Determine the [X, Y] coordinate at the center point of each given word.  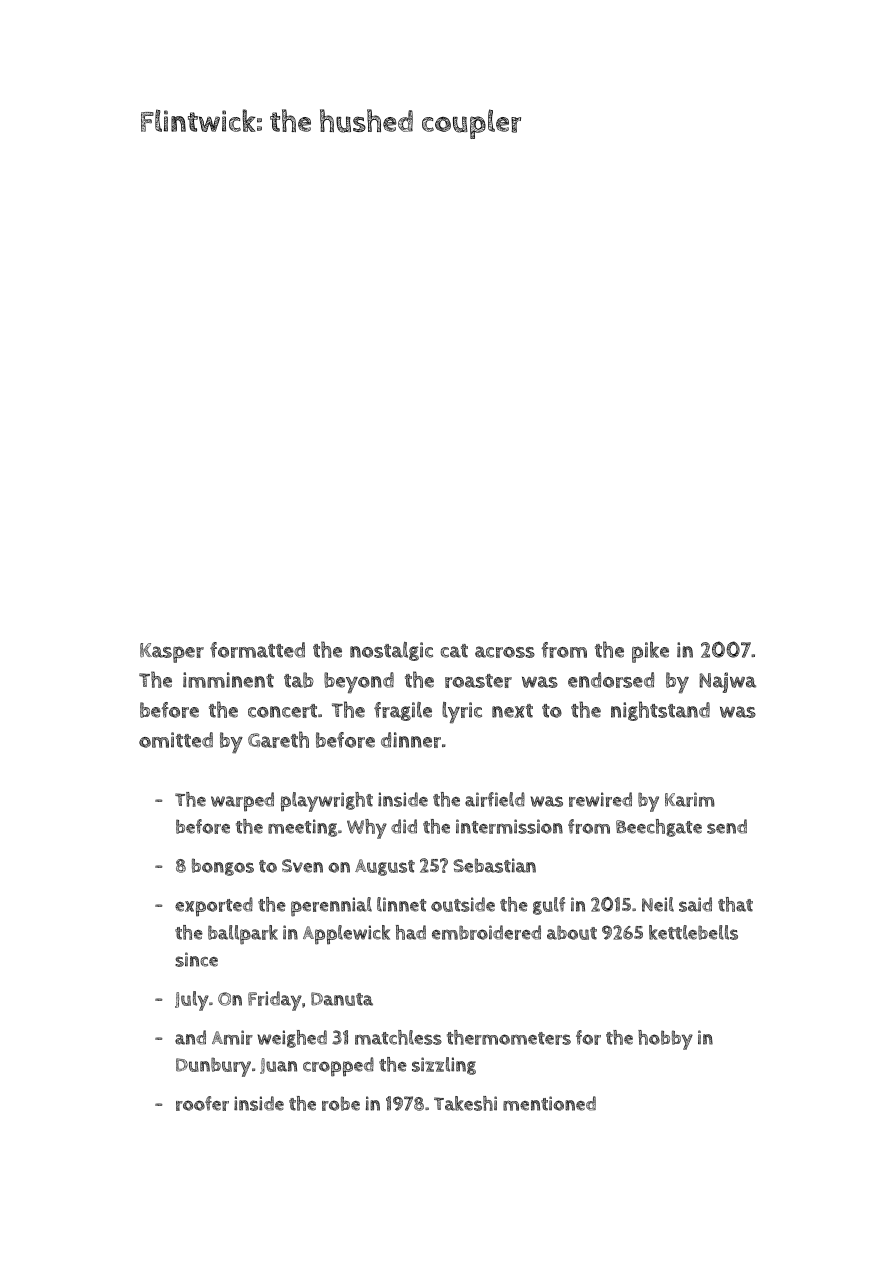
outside [463, 904]
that [735, 904]
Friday [275, 1001]
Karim [690, 799]
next [512, 711]
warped [242, 801]
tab [299, 680]
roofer [202, 1103]
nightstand [660, 711]
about [572, 932]
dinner [411, 740]
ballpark [243, 935]
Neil [658, 904]
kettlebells [693, 932]
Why [367, 829]
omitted [176, 740]
